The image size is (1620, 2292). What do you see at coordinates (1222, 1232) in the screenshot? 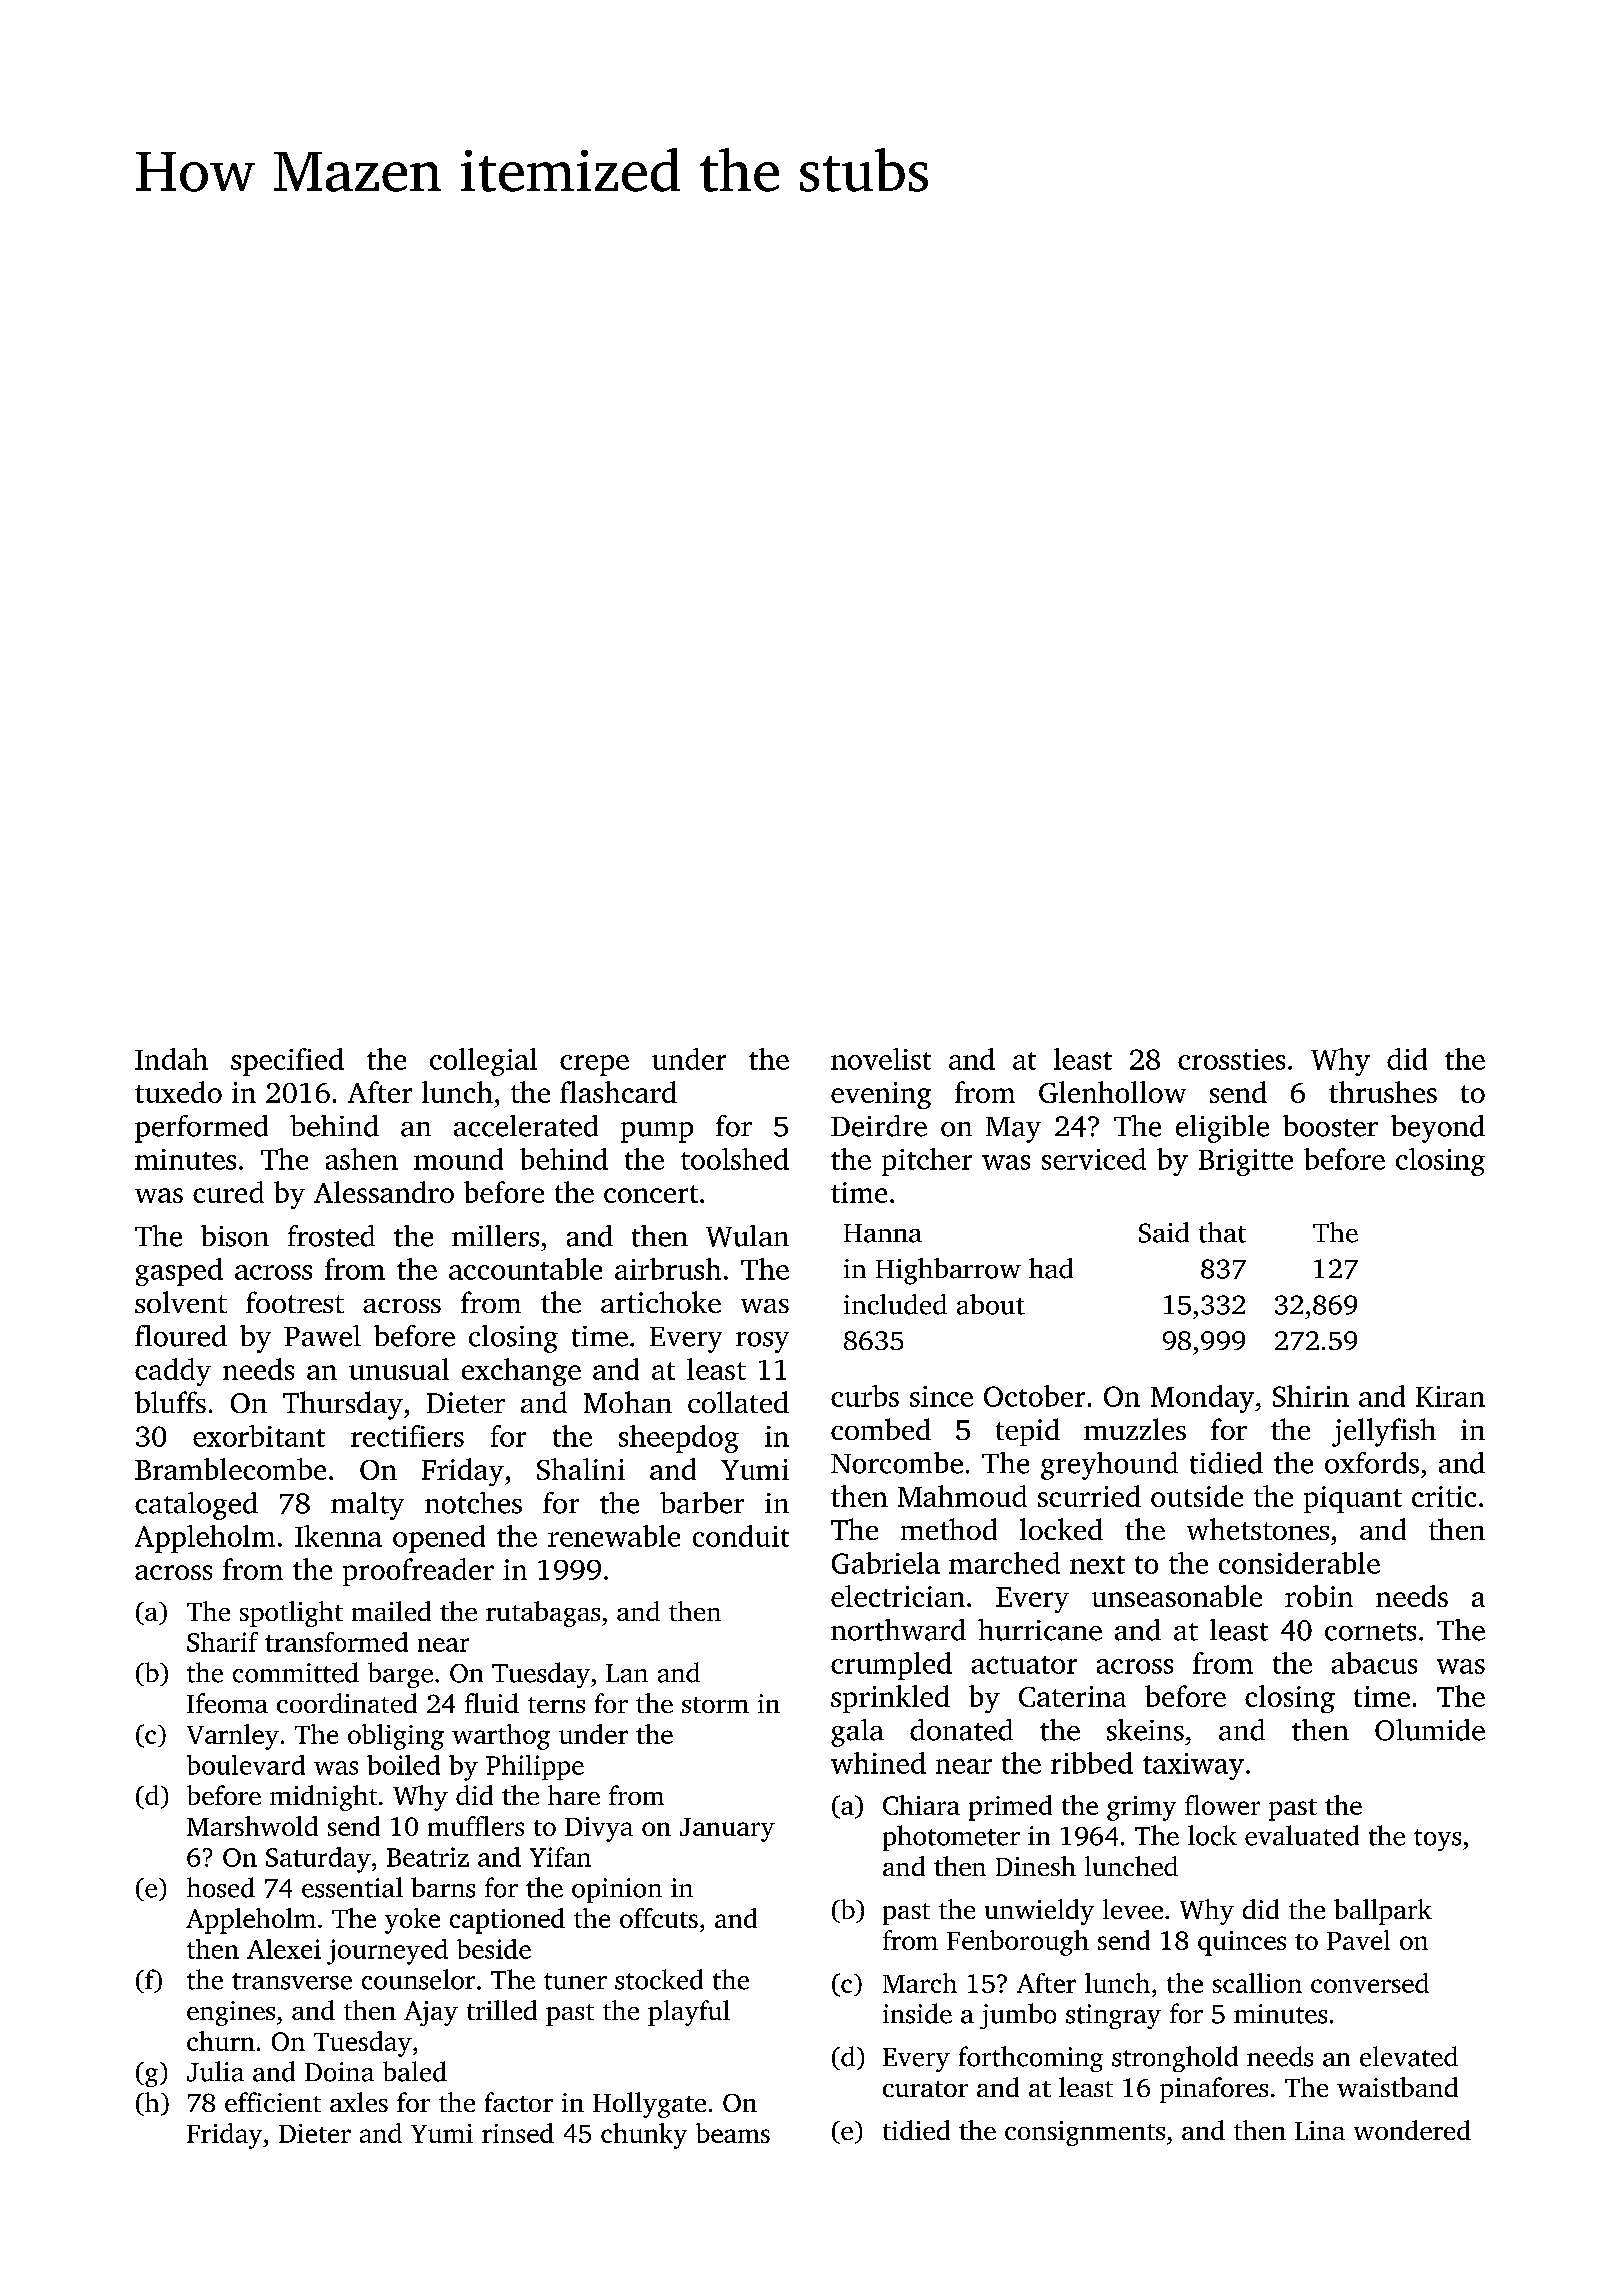
I see `that` at bounding box center [1222, 1232].
